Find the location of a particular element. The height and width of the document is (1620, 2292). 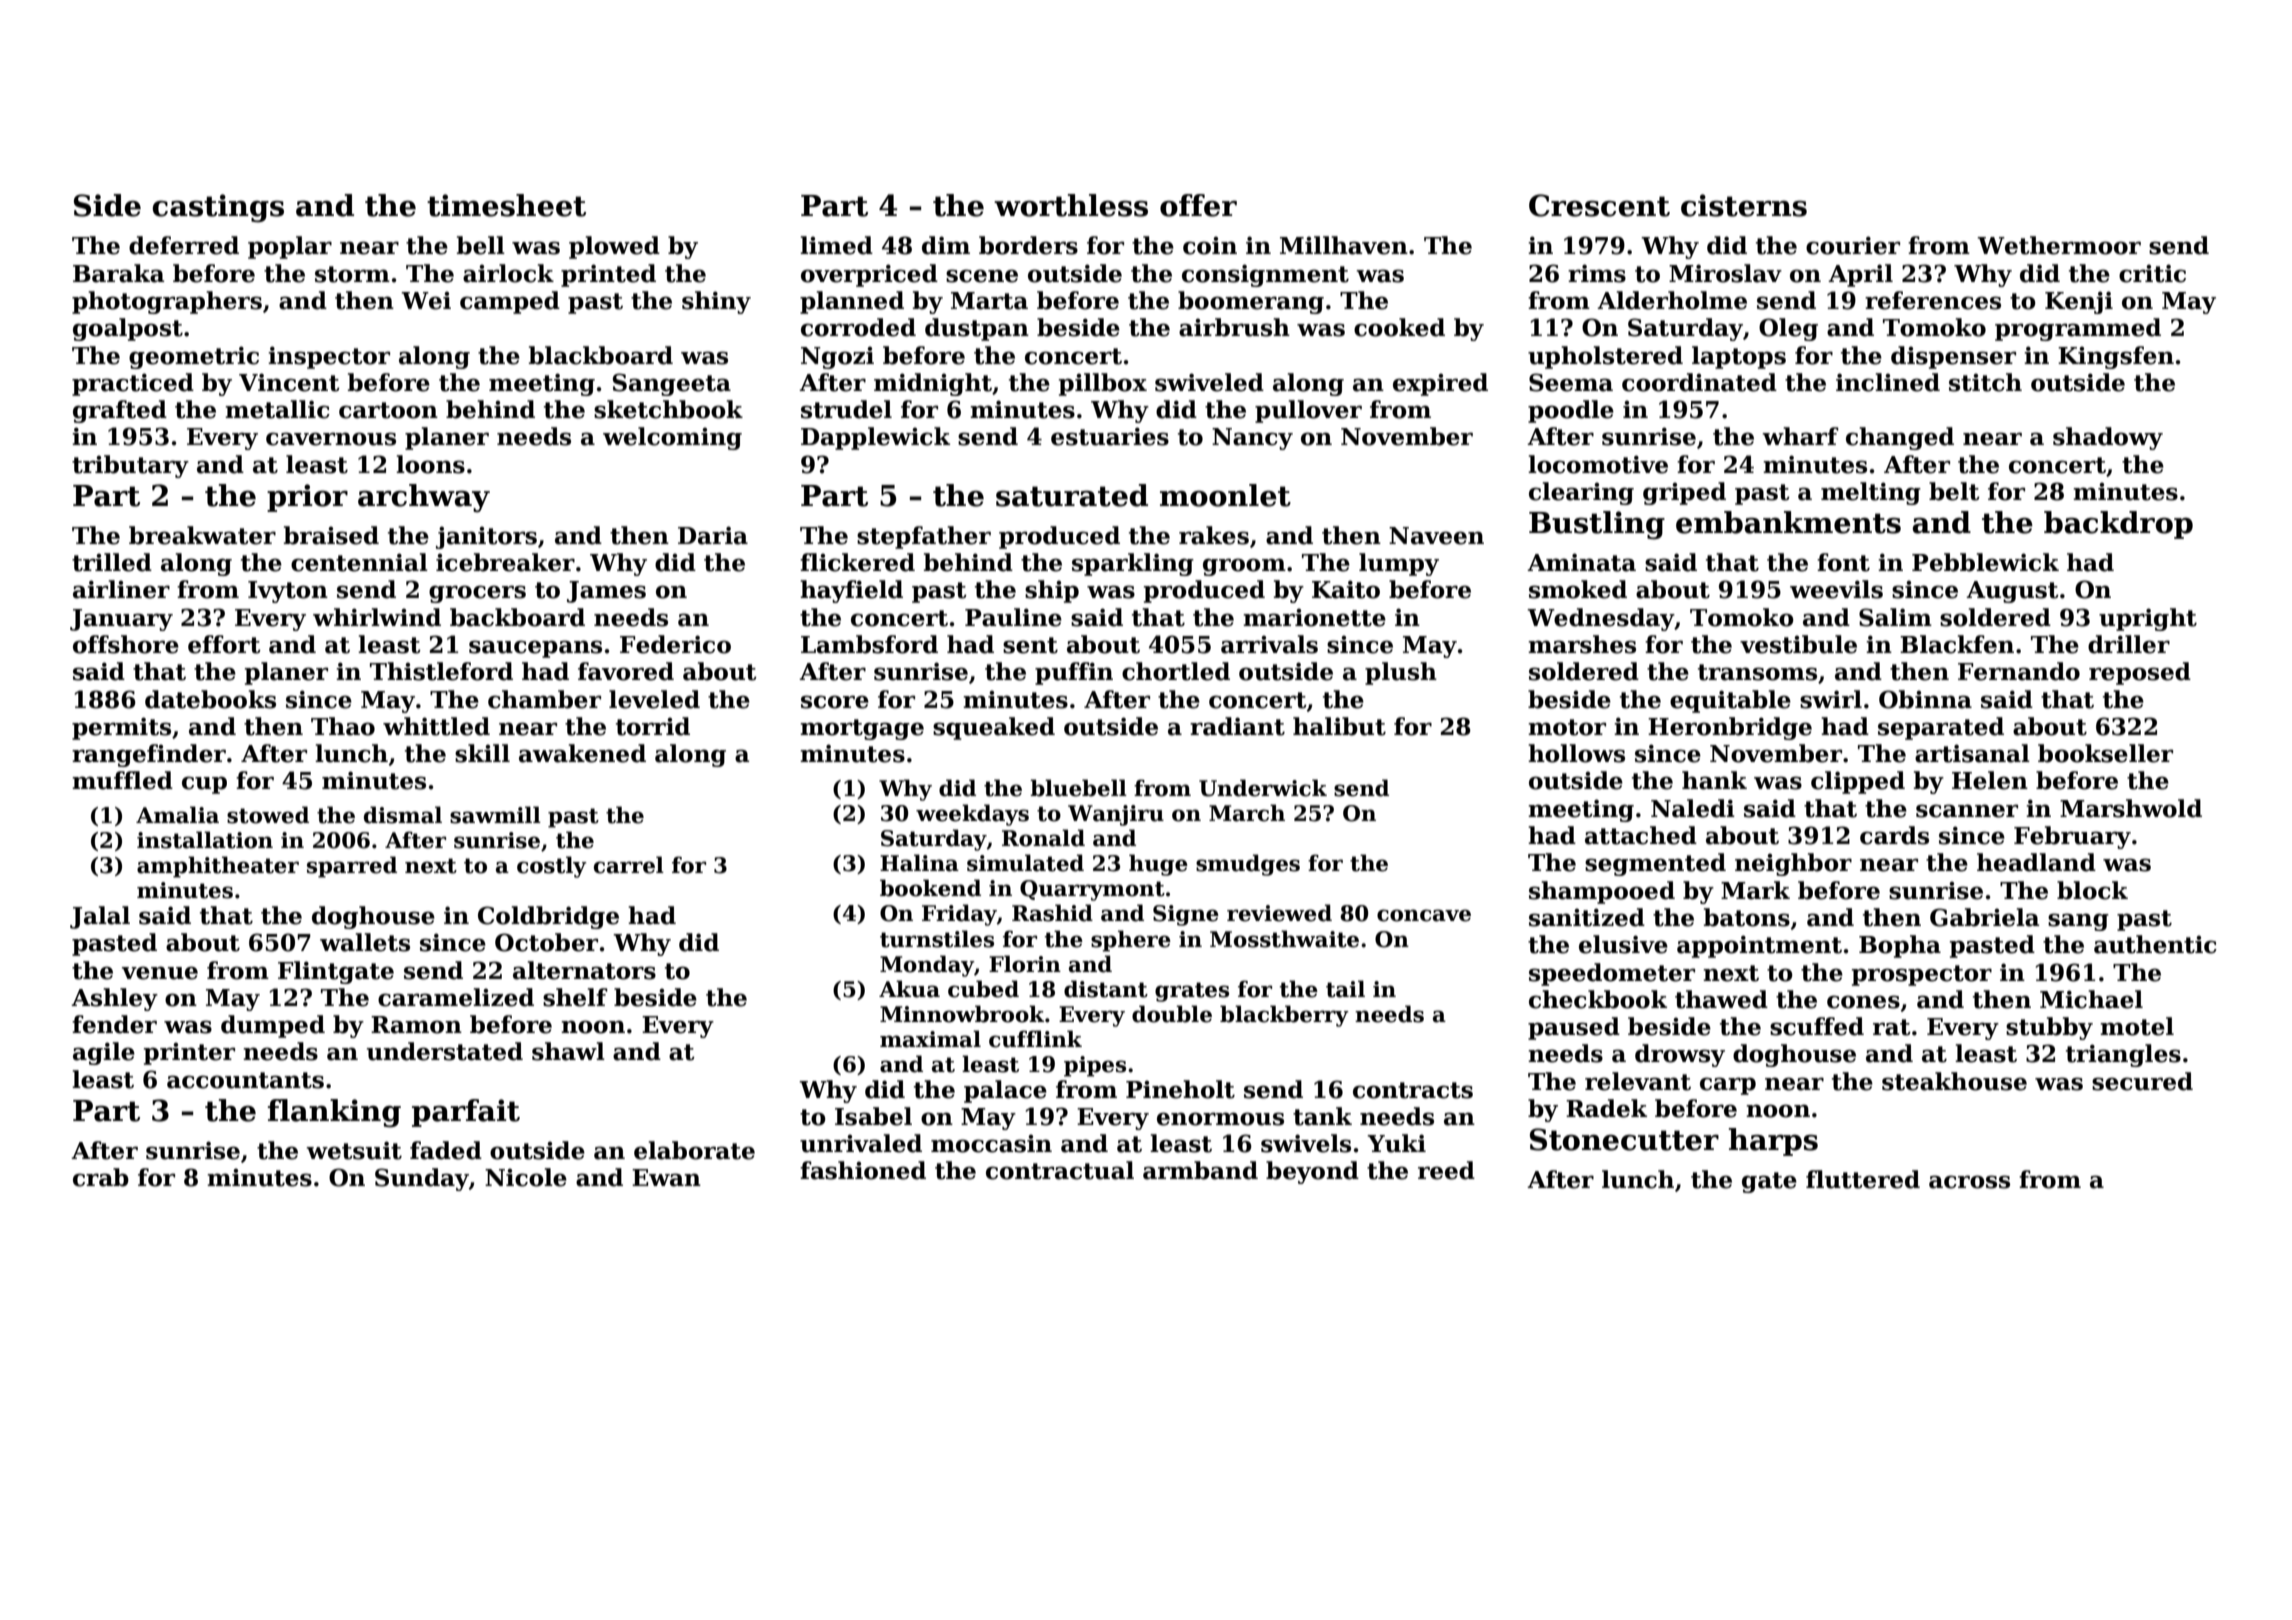

castings is located at coordinates (218, 208).
